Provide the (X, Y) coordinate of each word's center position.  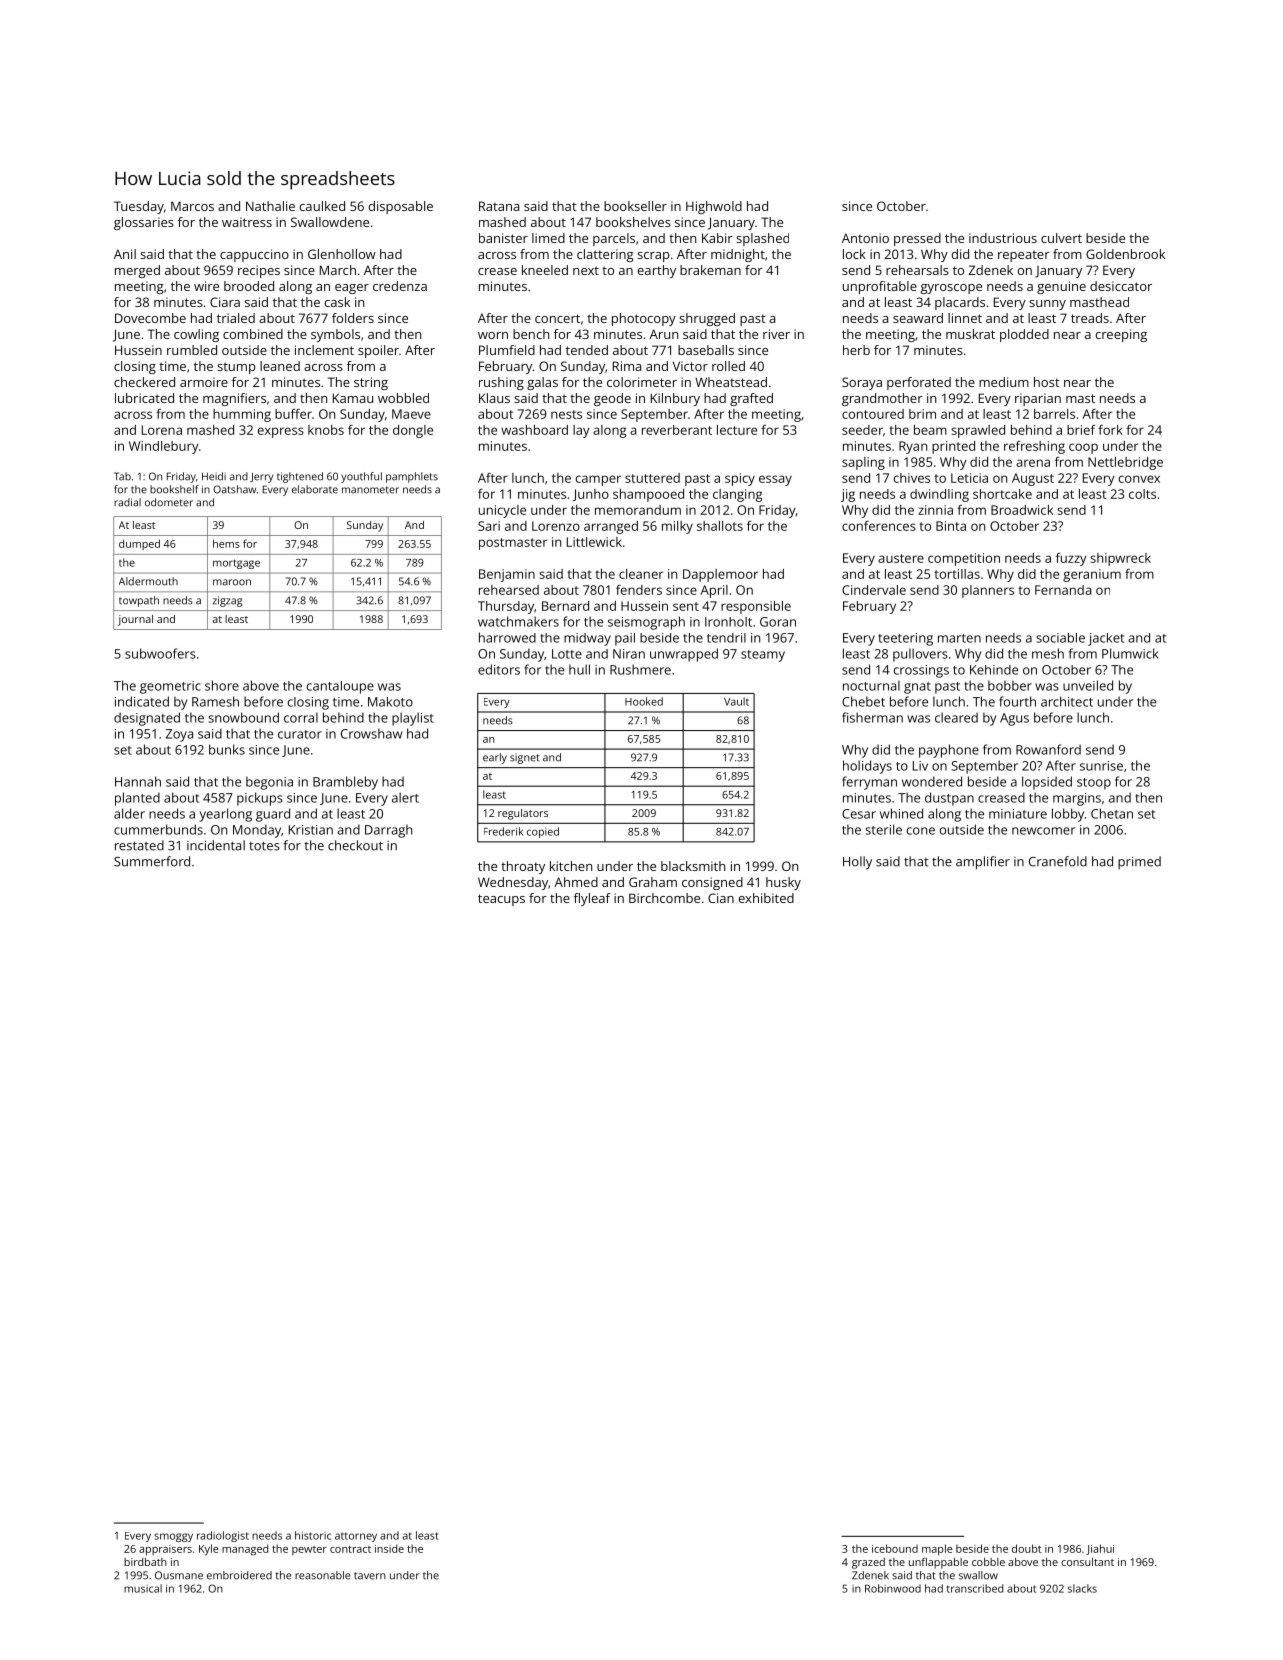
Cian (721, 898)
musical (143, 1588)
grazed (868, 1563)
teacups (501, 900)
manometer (370, 490)
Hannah (138, 781)
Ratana (499, 206)
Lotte (567, 654)
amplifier (983, 863)
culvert (1061, 238)
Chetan (1112, 813)
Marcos (192, 206)
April (714, 591)
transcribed (975, 1588)
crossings (921, 671)
